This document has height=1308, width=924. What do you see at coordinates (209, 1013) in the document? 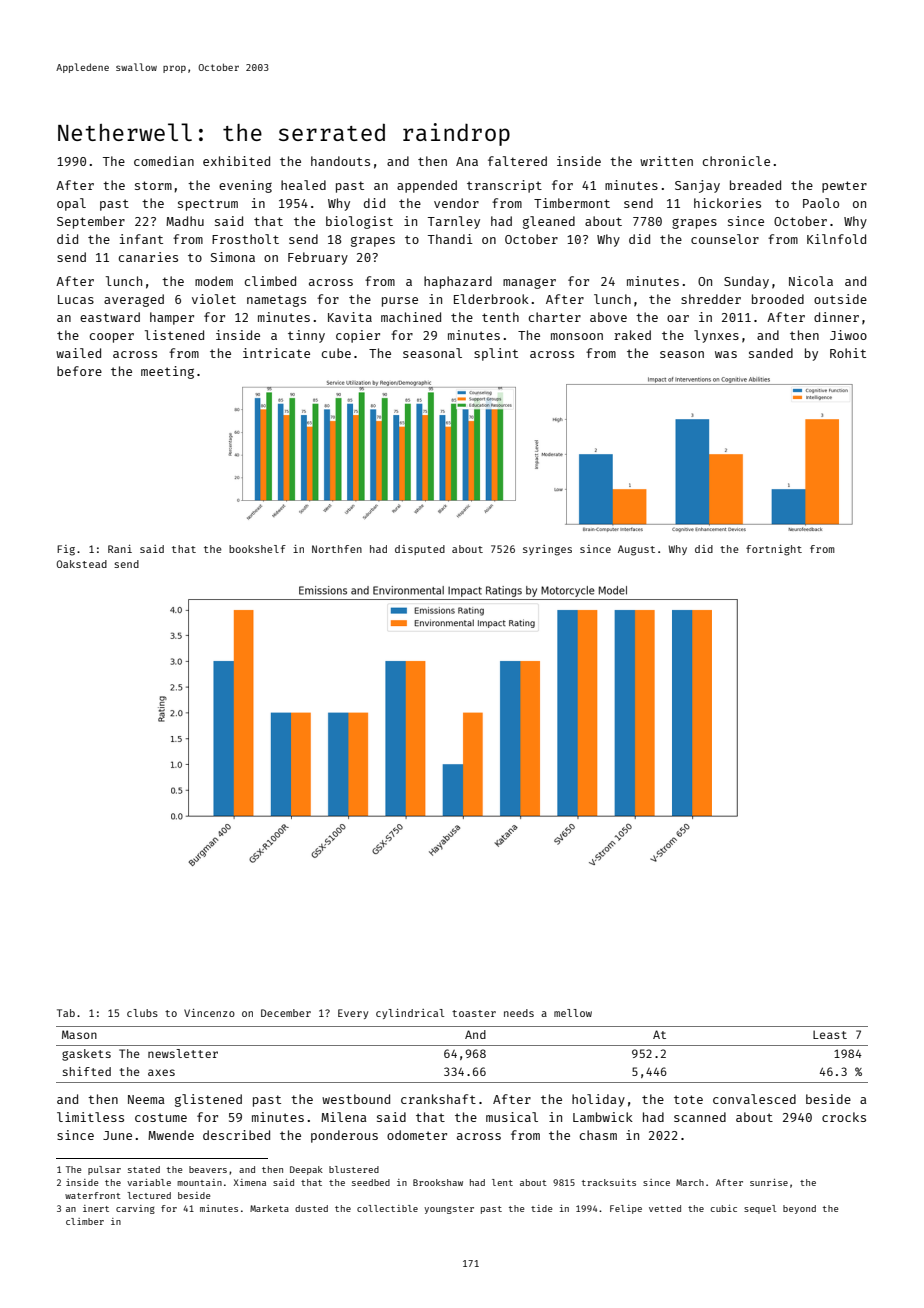
I see `Vincenzo` at bounding box center [209, 1013].
